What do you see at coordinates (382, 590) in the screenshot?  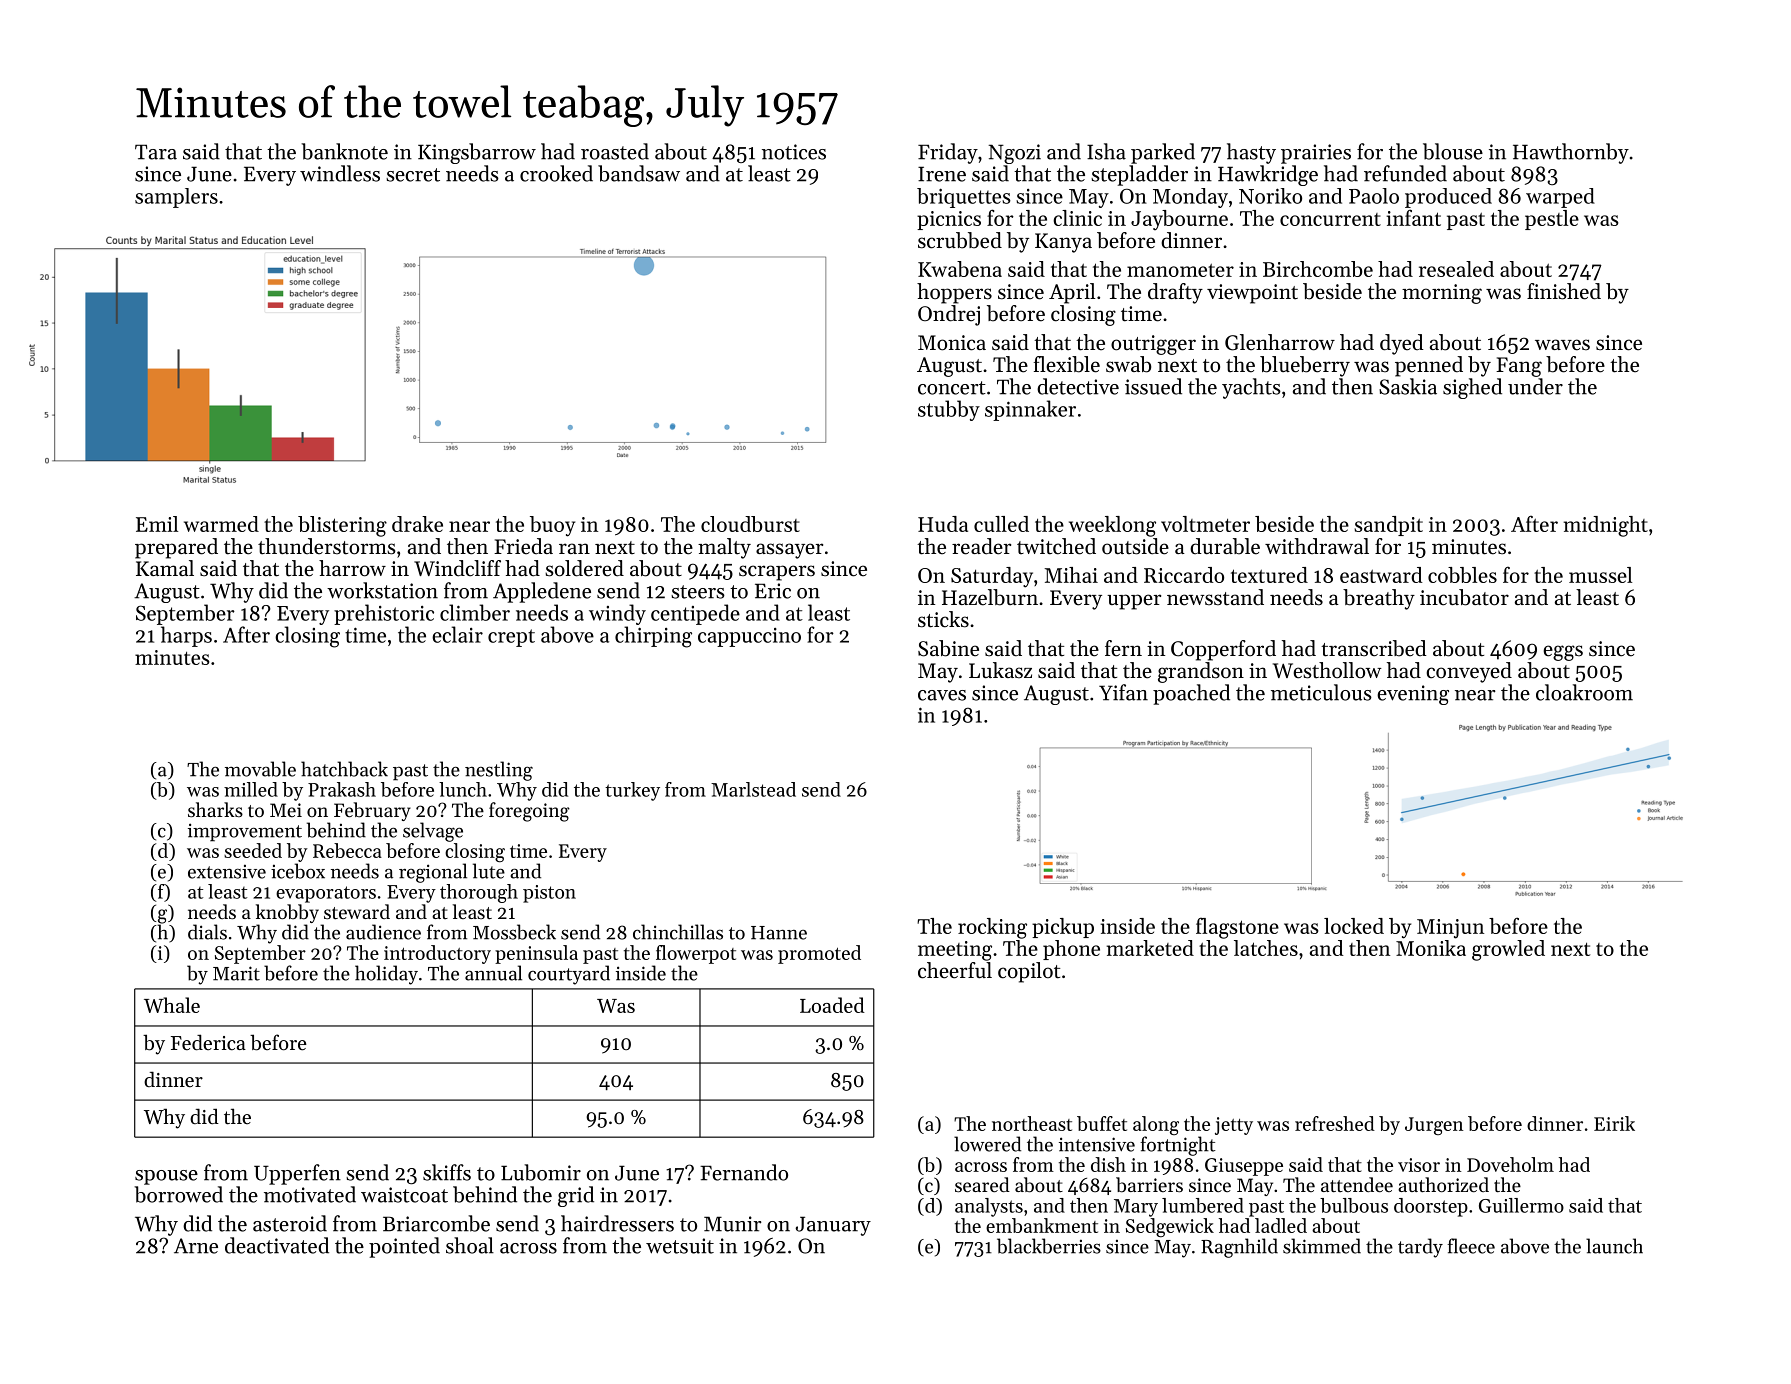 I see `workstation` at bounding box center [382, 590].
